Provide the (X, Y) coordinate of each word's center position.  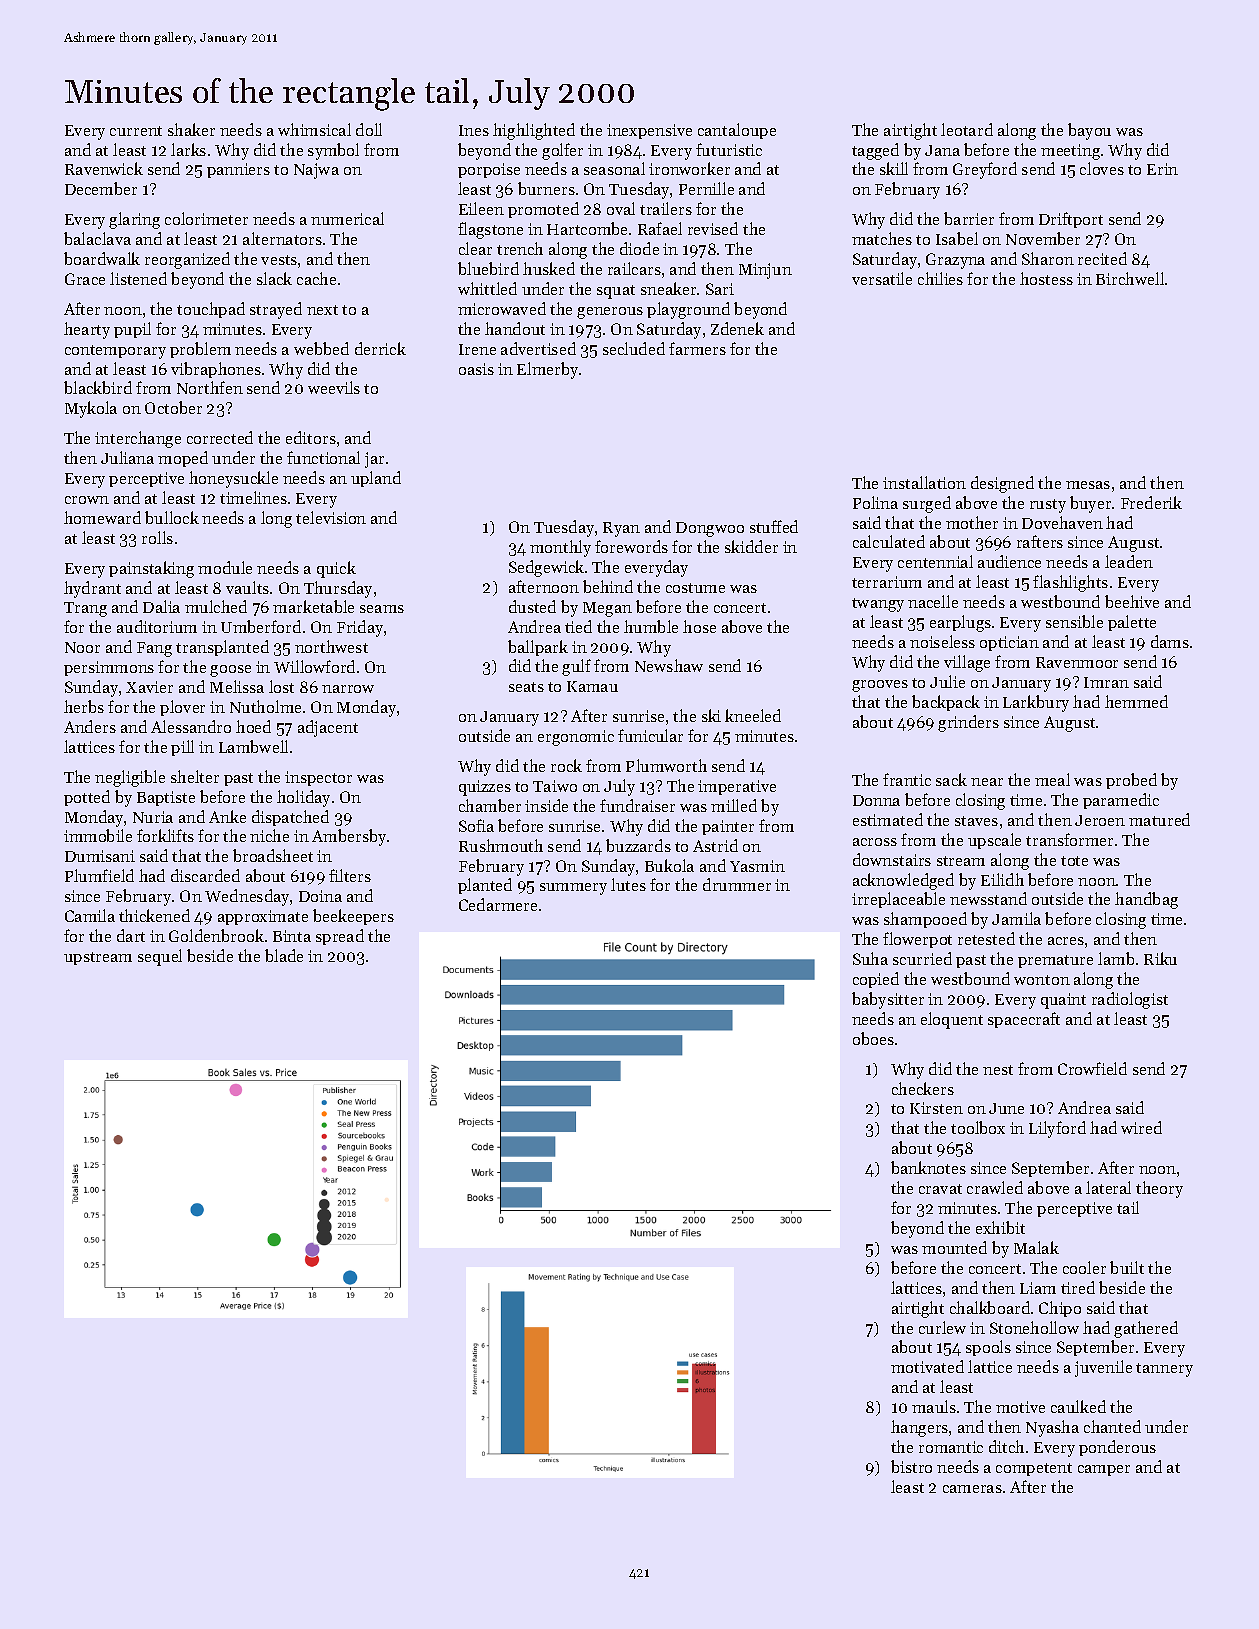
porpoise (489, 170)
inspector (318, 778)
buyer (1090, 504)
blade (284, 955)
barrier (969, 218)
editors (311, 437)
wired (1141, 1127)
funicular (650, 735)
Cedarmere (498, 904)
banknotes (928, 1167)
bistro (911, 1466)
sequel (160, 957)
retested (986, 938)
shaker (191, 129)
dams (1170, 641)
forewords (631, 546)
